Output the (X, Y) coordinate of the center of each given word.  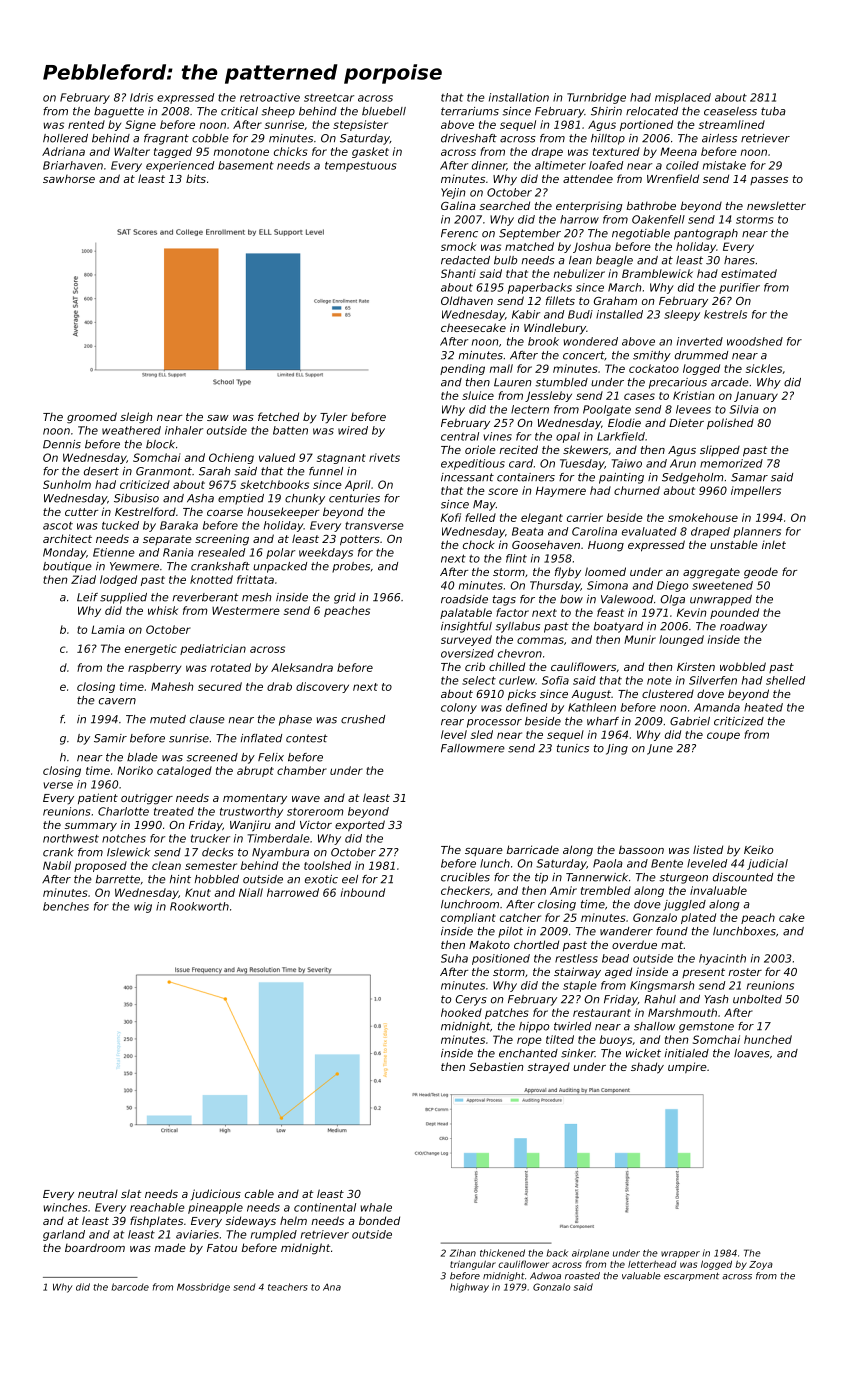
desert (101, 471)
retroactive (270, 97)
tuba (773, 111)
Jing (617, 749)
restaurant (602, 1013)
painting (621, 478)
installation (519, 97)
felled (480, 517)
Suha (454, 958)
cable (259, 1193)
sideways (250, 1222)
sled (482, 734)
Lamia (108, 629)
